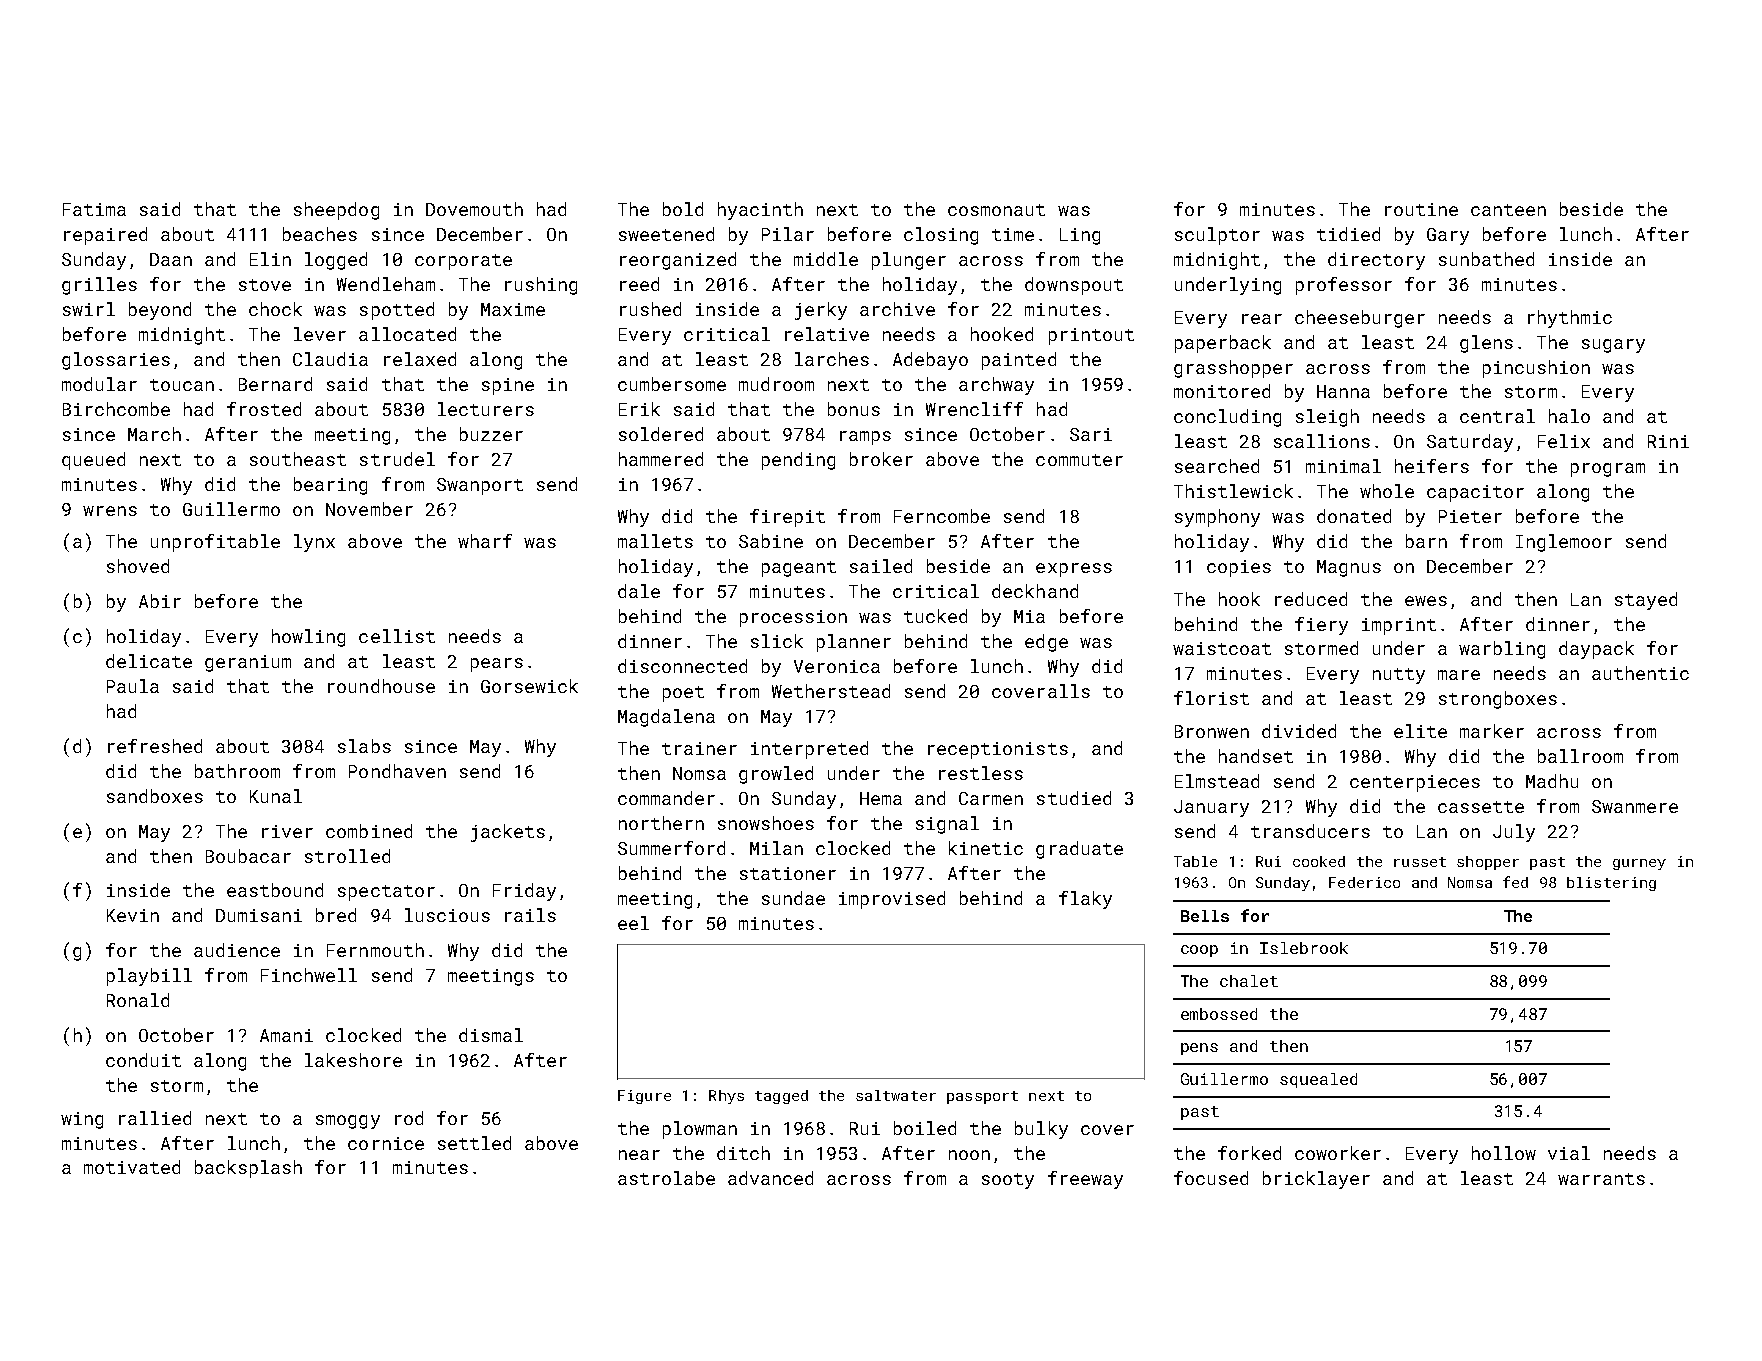 This document has height=1361, width=1762. What do you see at coordinates (1199, 1049) in the document?
I see `pens` at bounding box center [1199, 1049].
